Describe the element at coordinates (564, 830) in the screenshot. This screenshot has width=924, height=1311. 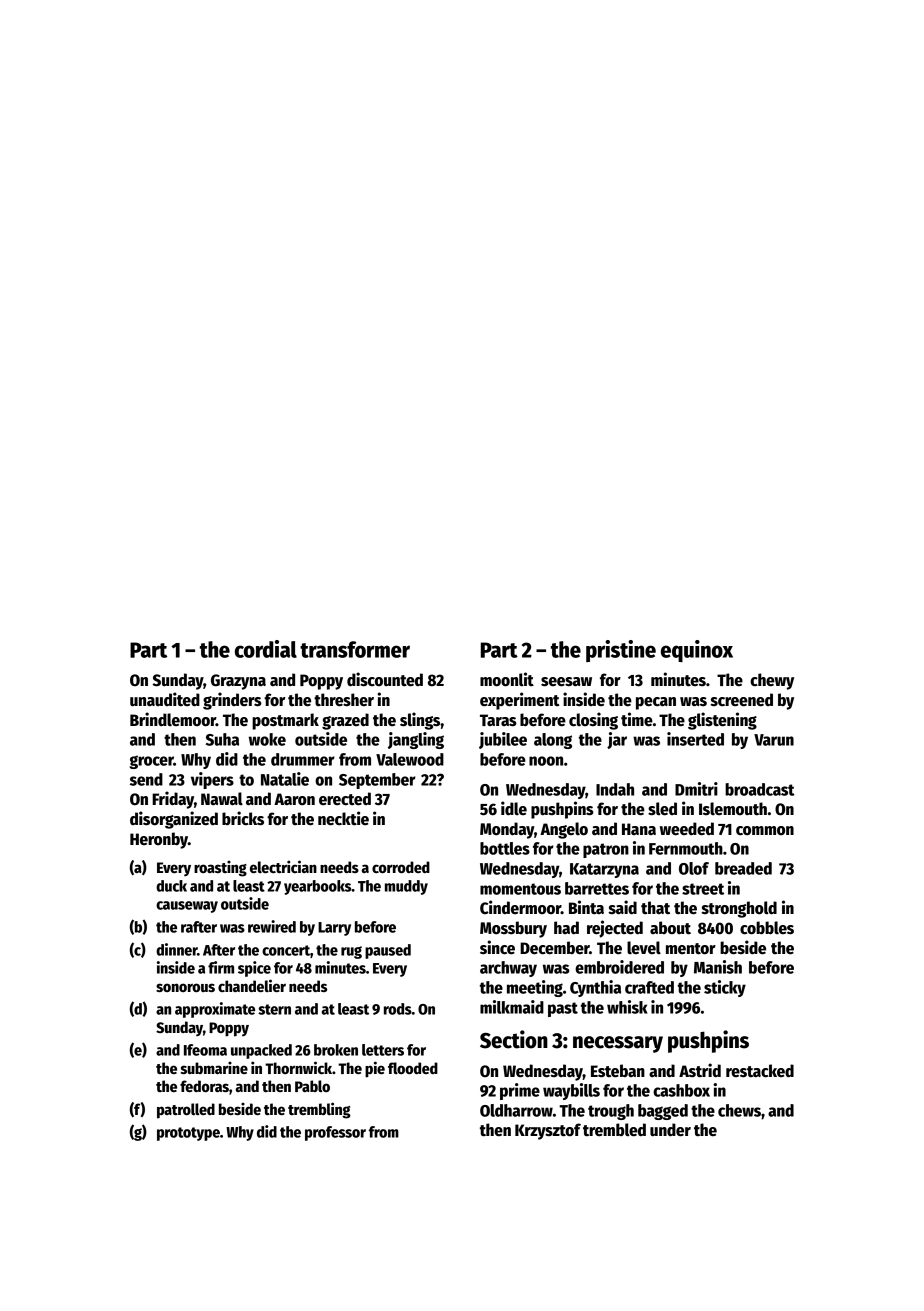
I see `Angelo` at that location.
